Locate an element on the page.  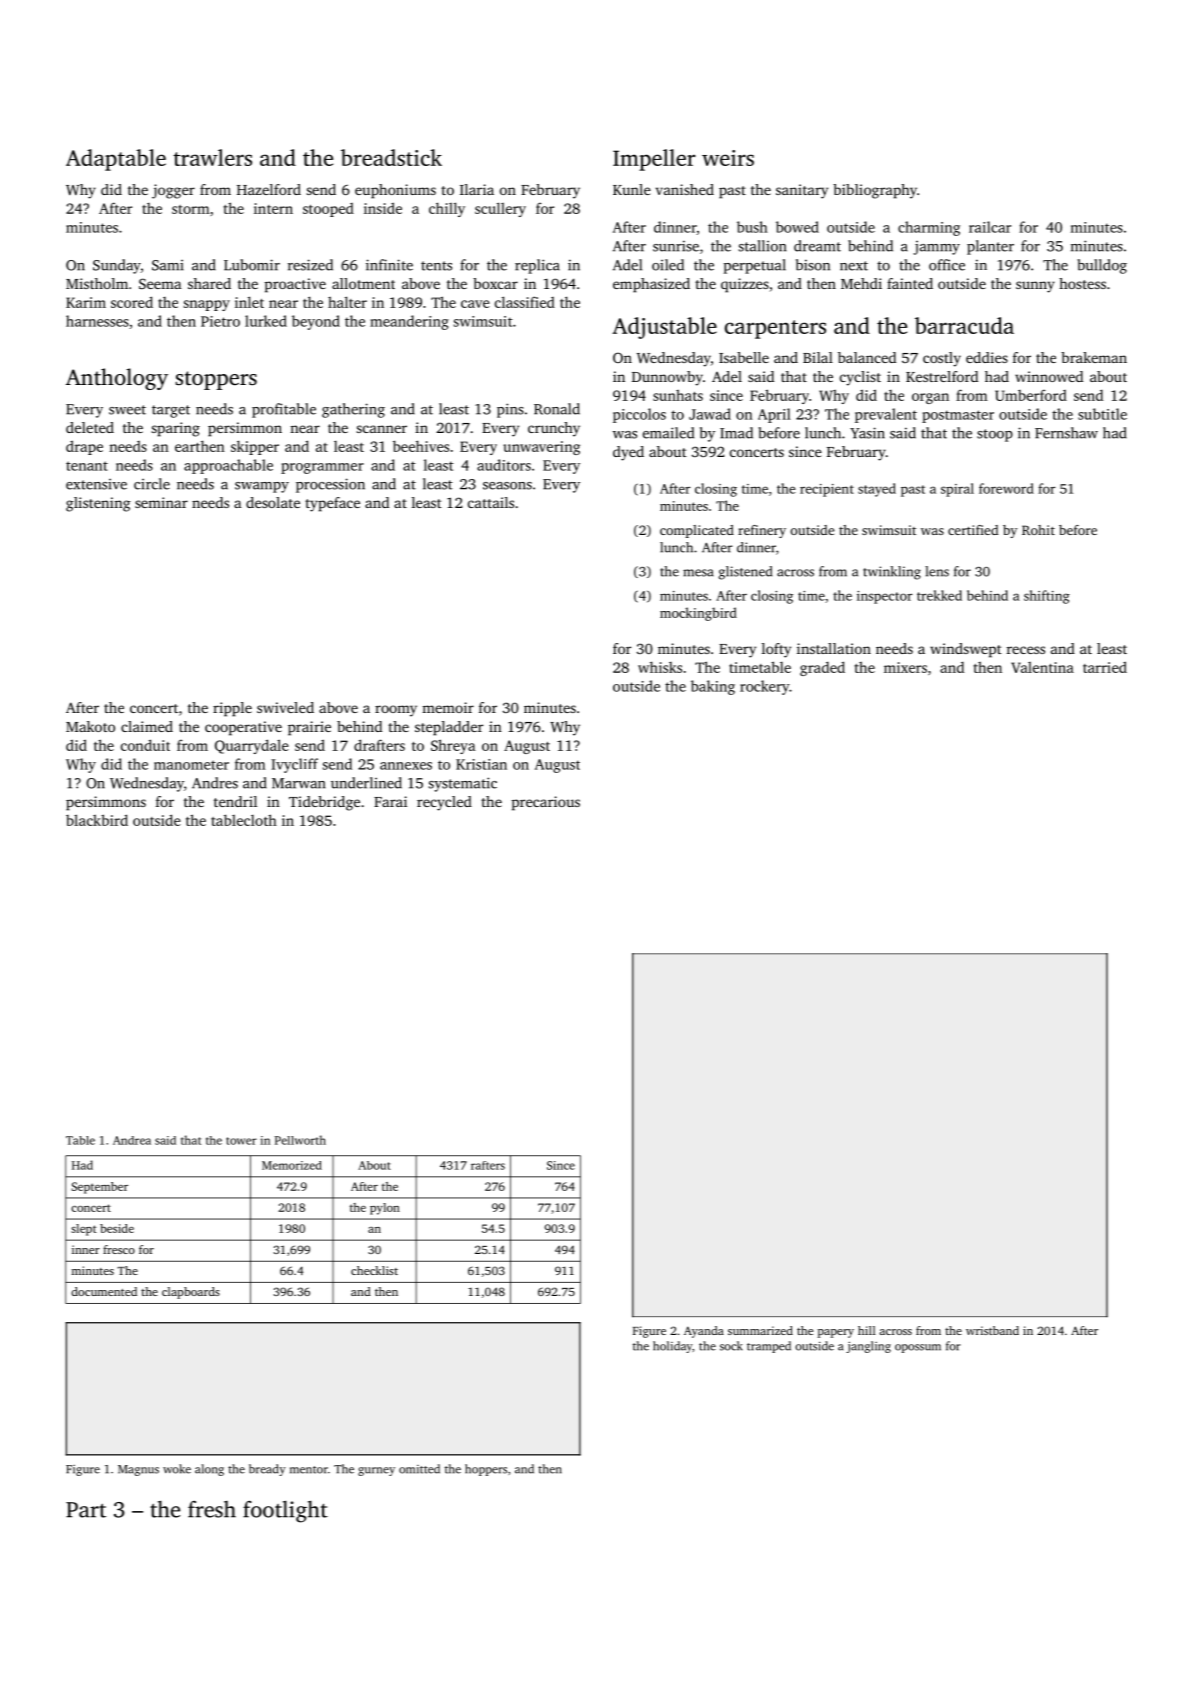
subtitle is located at coordinates (1102, 414).
